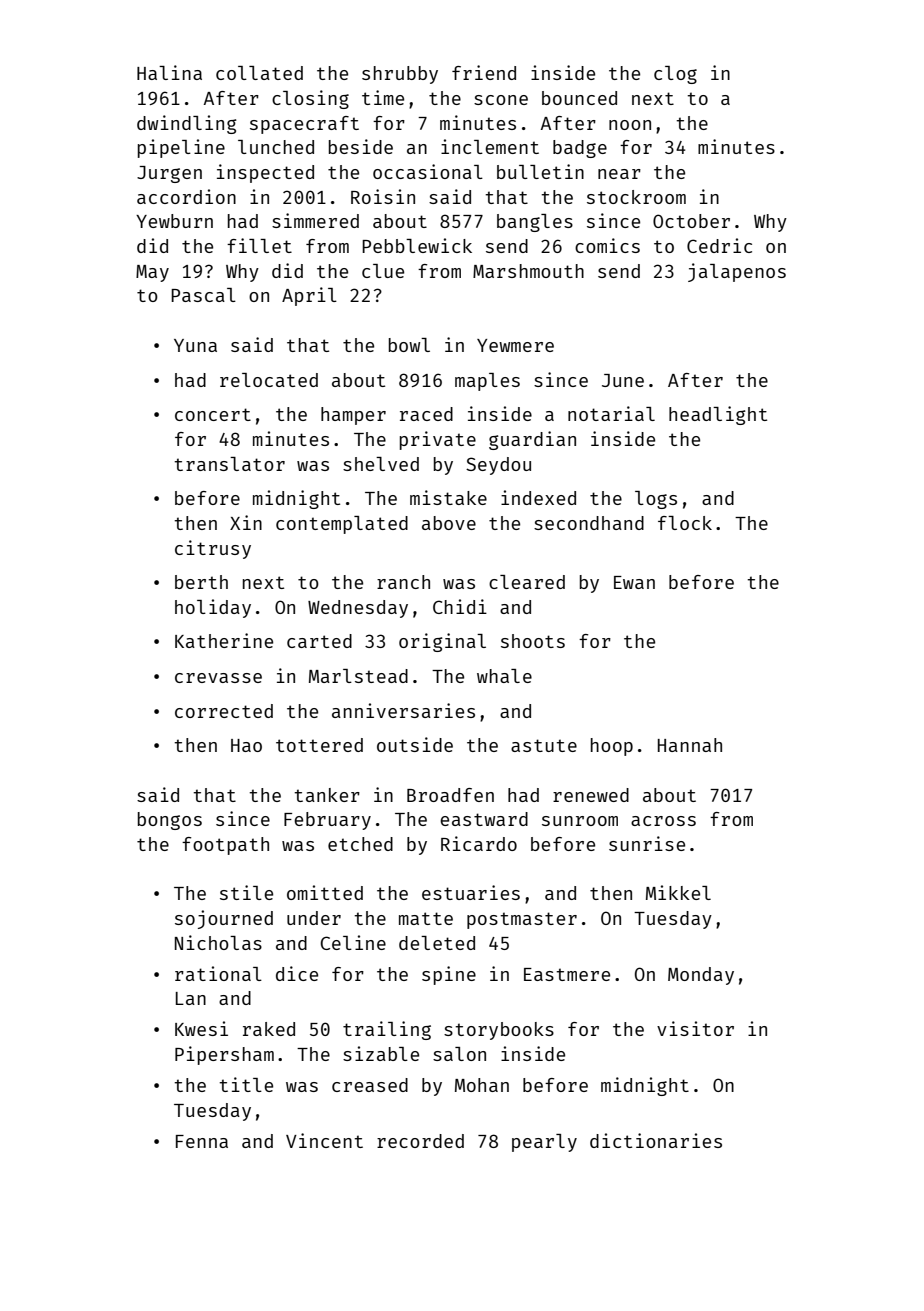 This screenshot has width=924, height=1311. What do you see at coordinates (623, 380) in the screenshot?
I see `June` at bounding box center [623, 380].
